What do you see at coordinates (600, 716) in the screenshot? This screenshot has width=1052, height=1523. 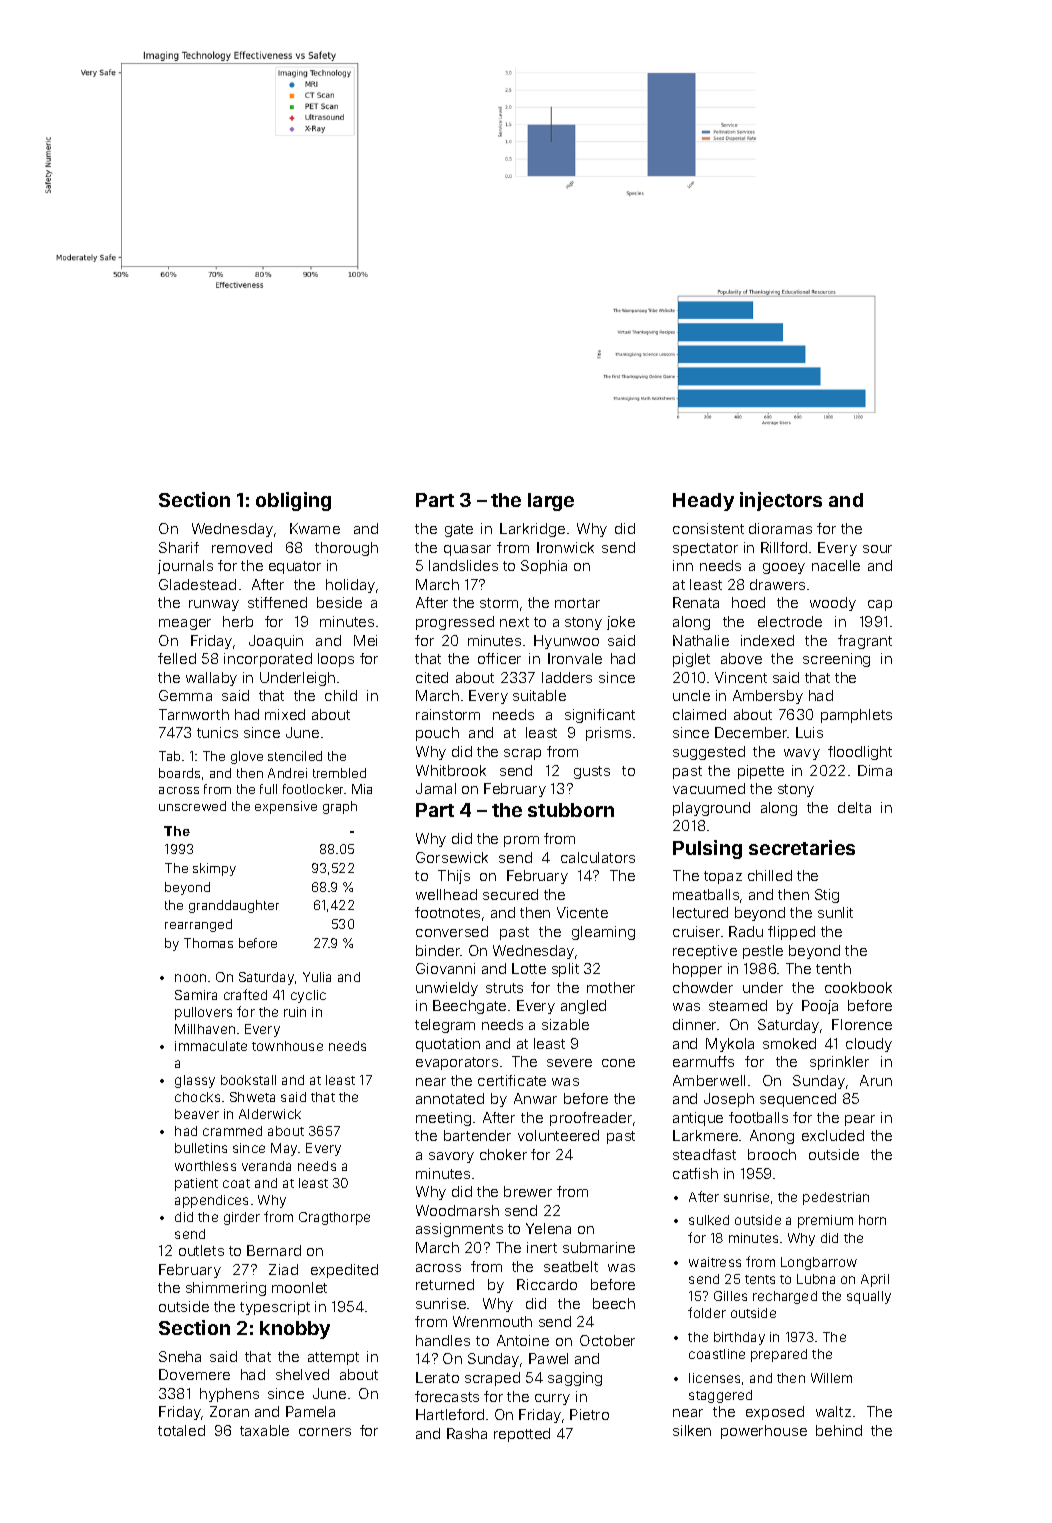 I see `significant` at bounding box center [600, 716].
